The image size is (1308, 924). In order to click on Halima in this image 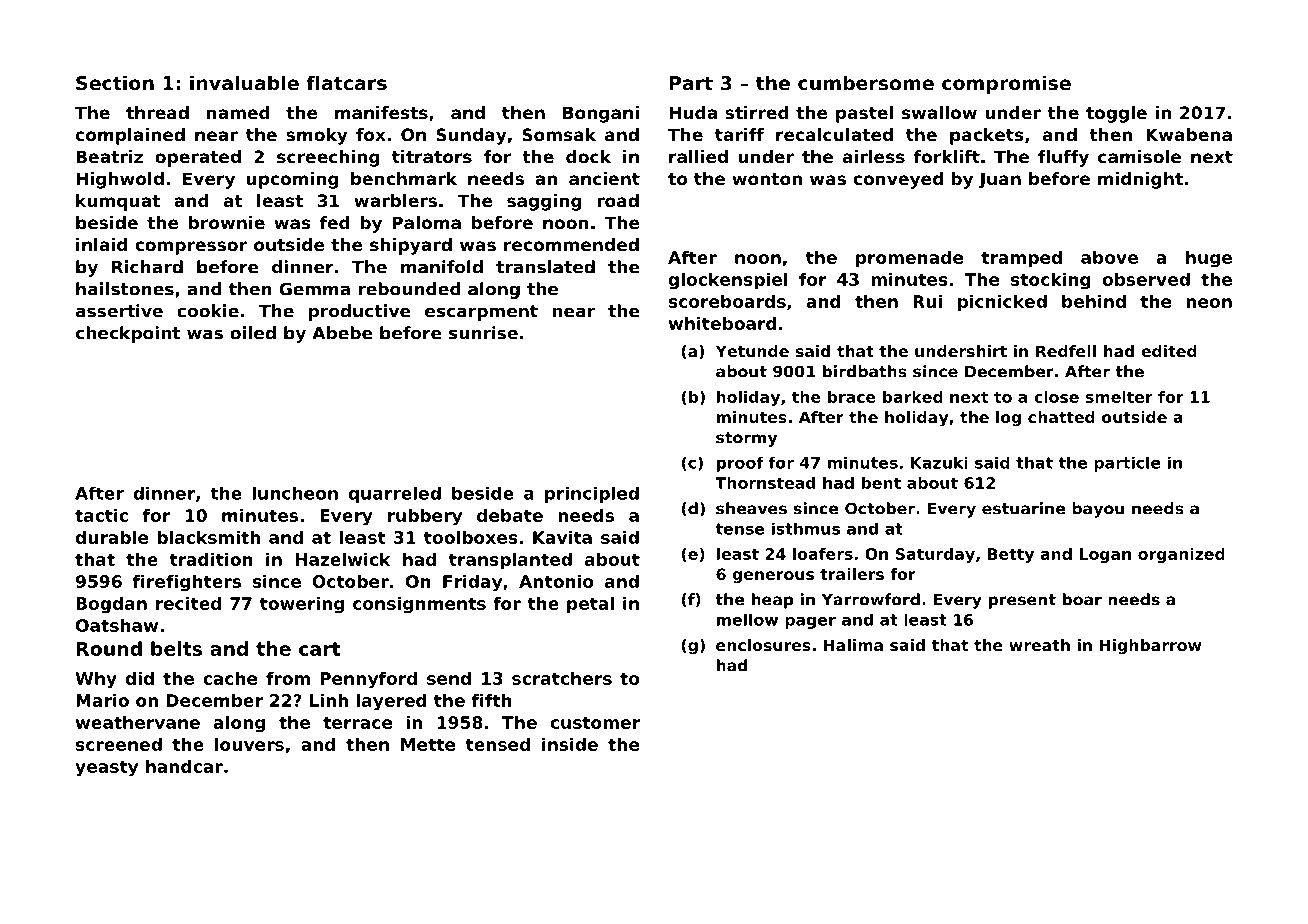, I will do `click(853, 645)`.
